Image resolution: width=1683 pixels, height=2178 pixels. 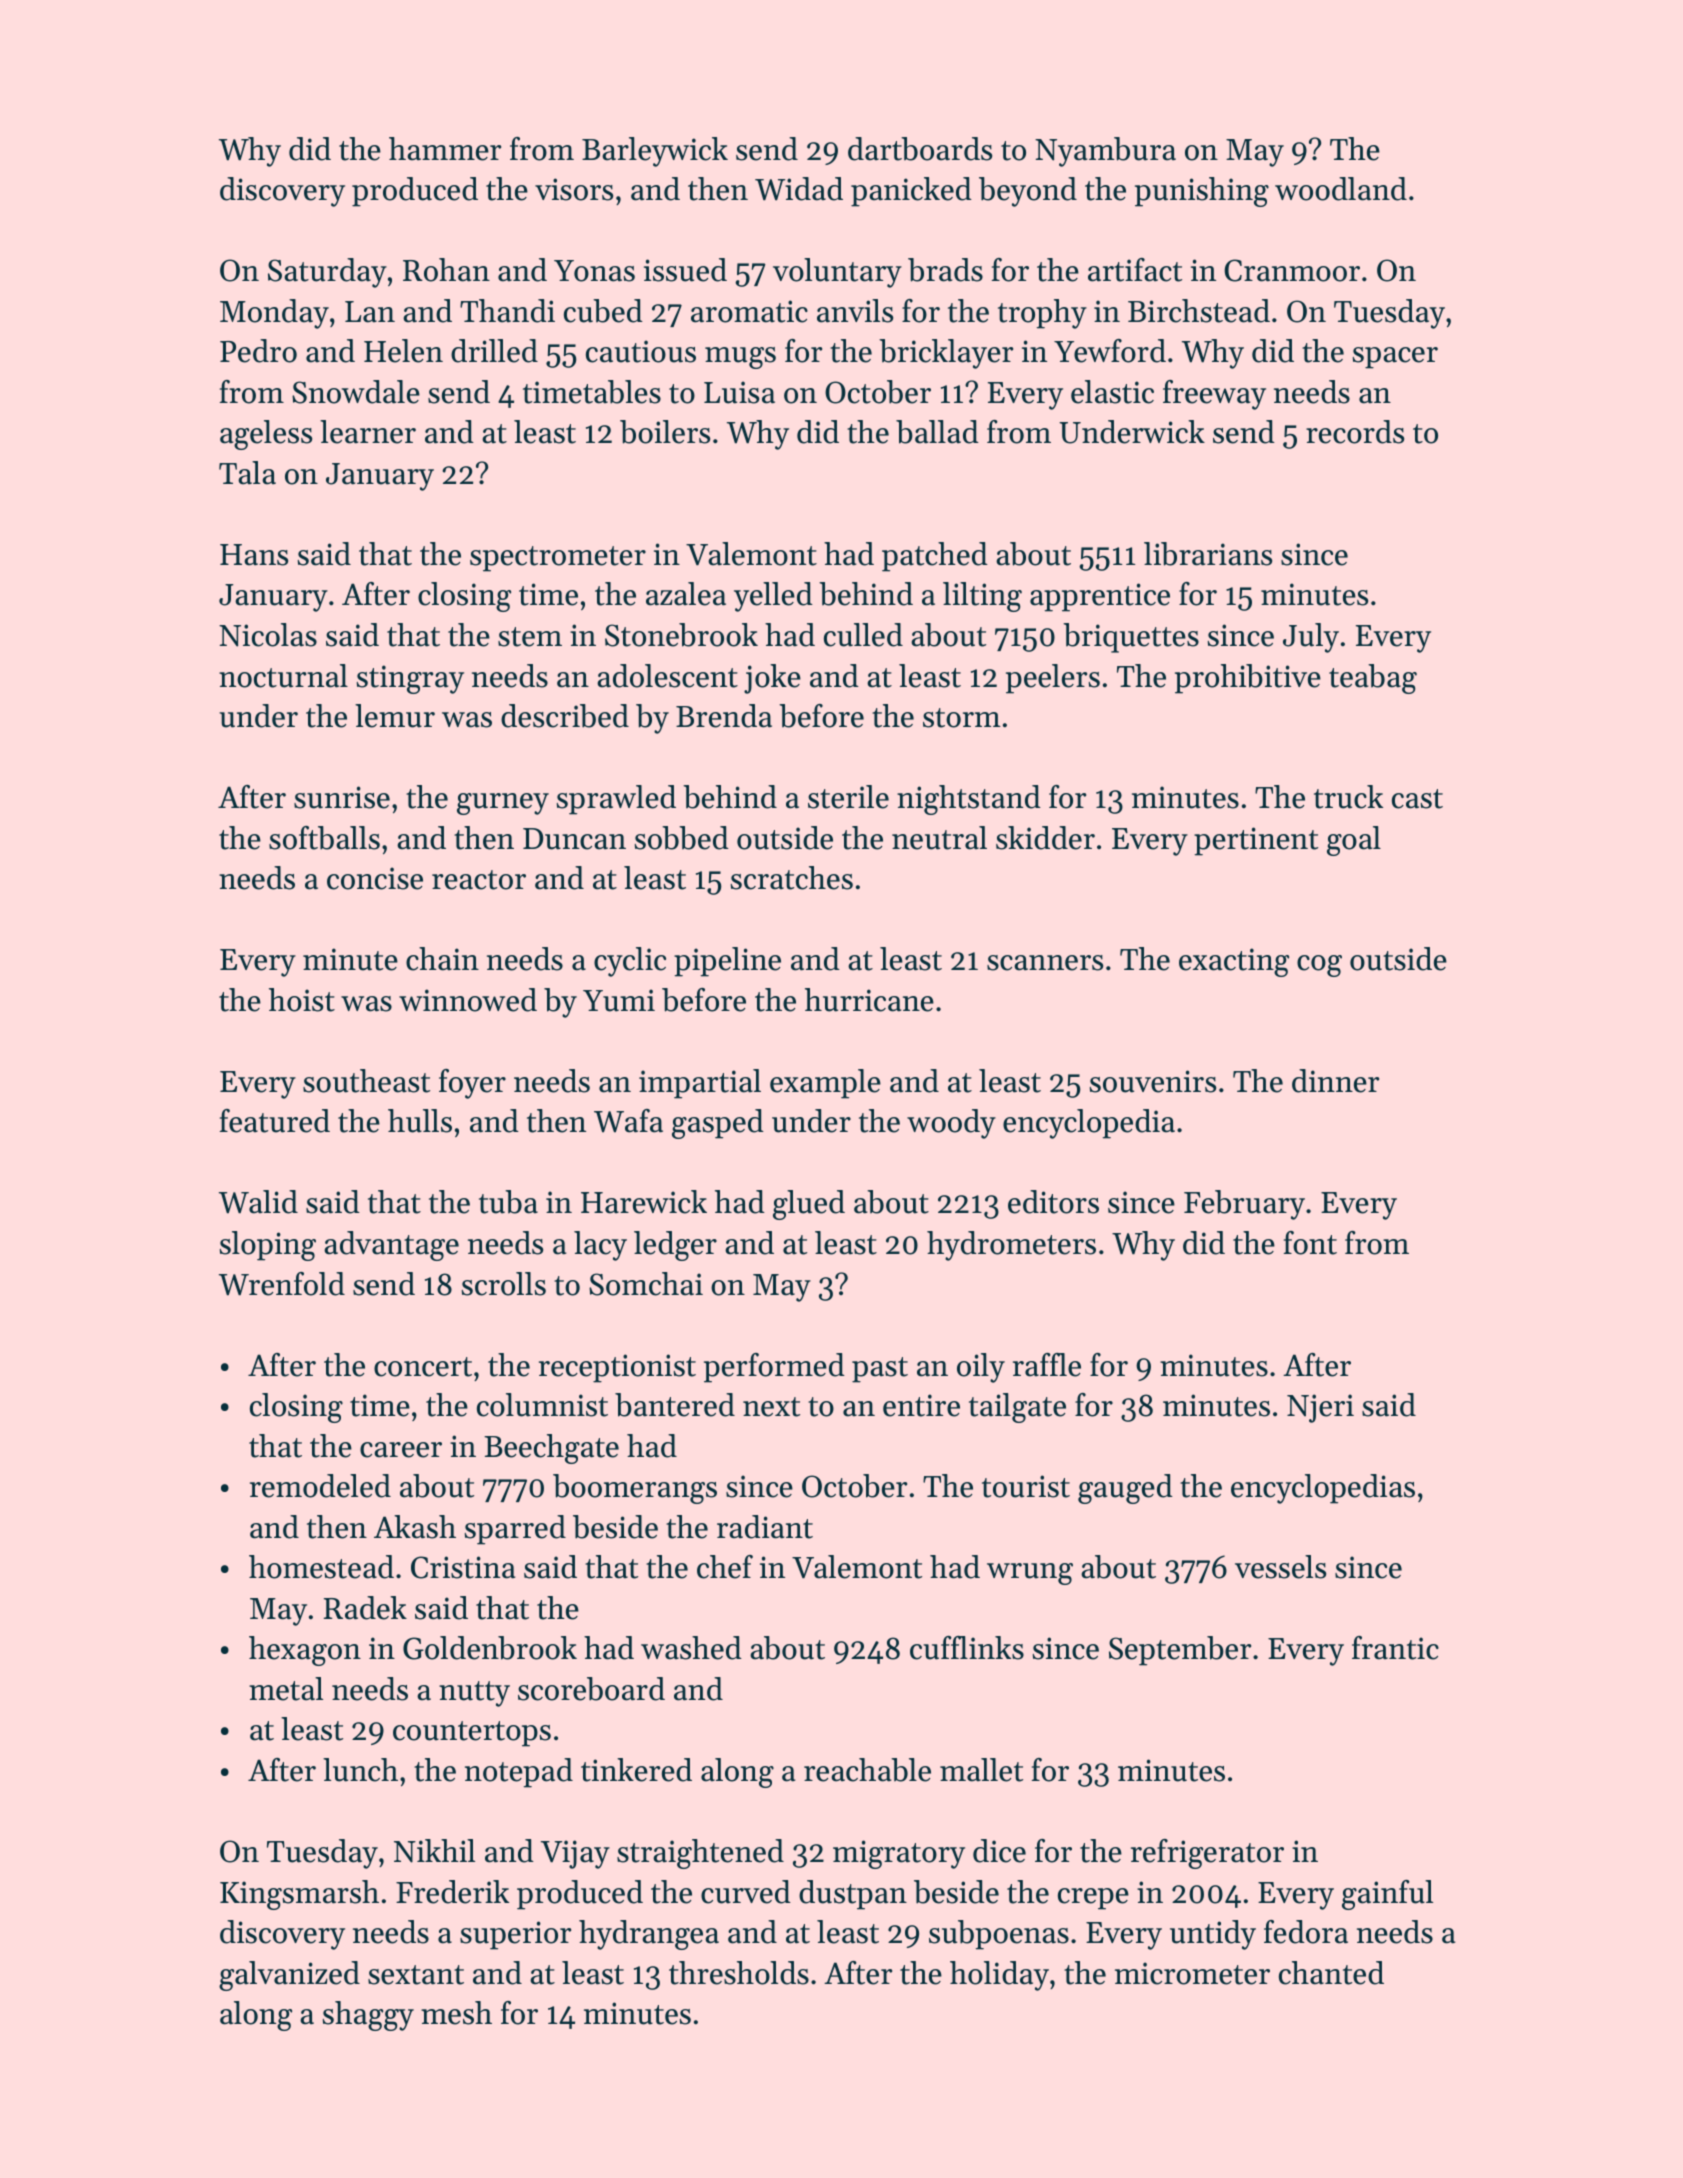 What do you see at coordinates (456, 2013) in the screenshot?
I see `mesh` at bounding box center [456, 2013].
